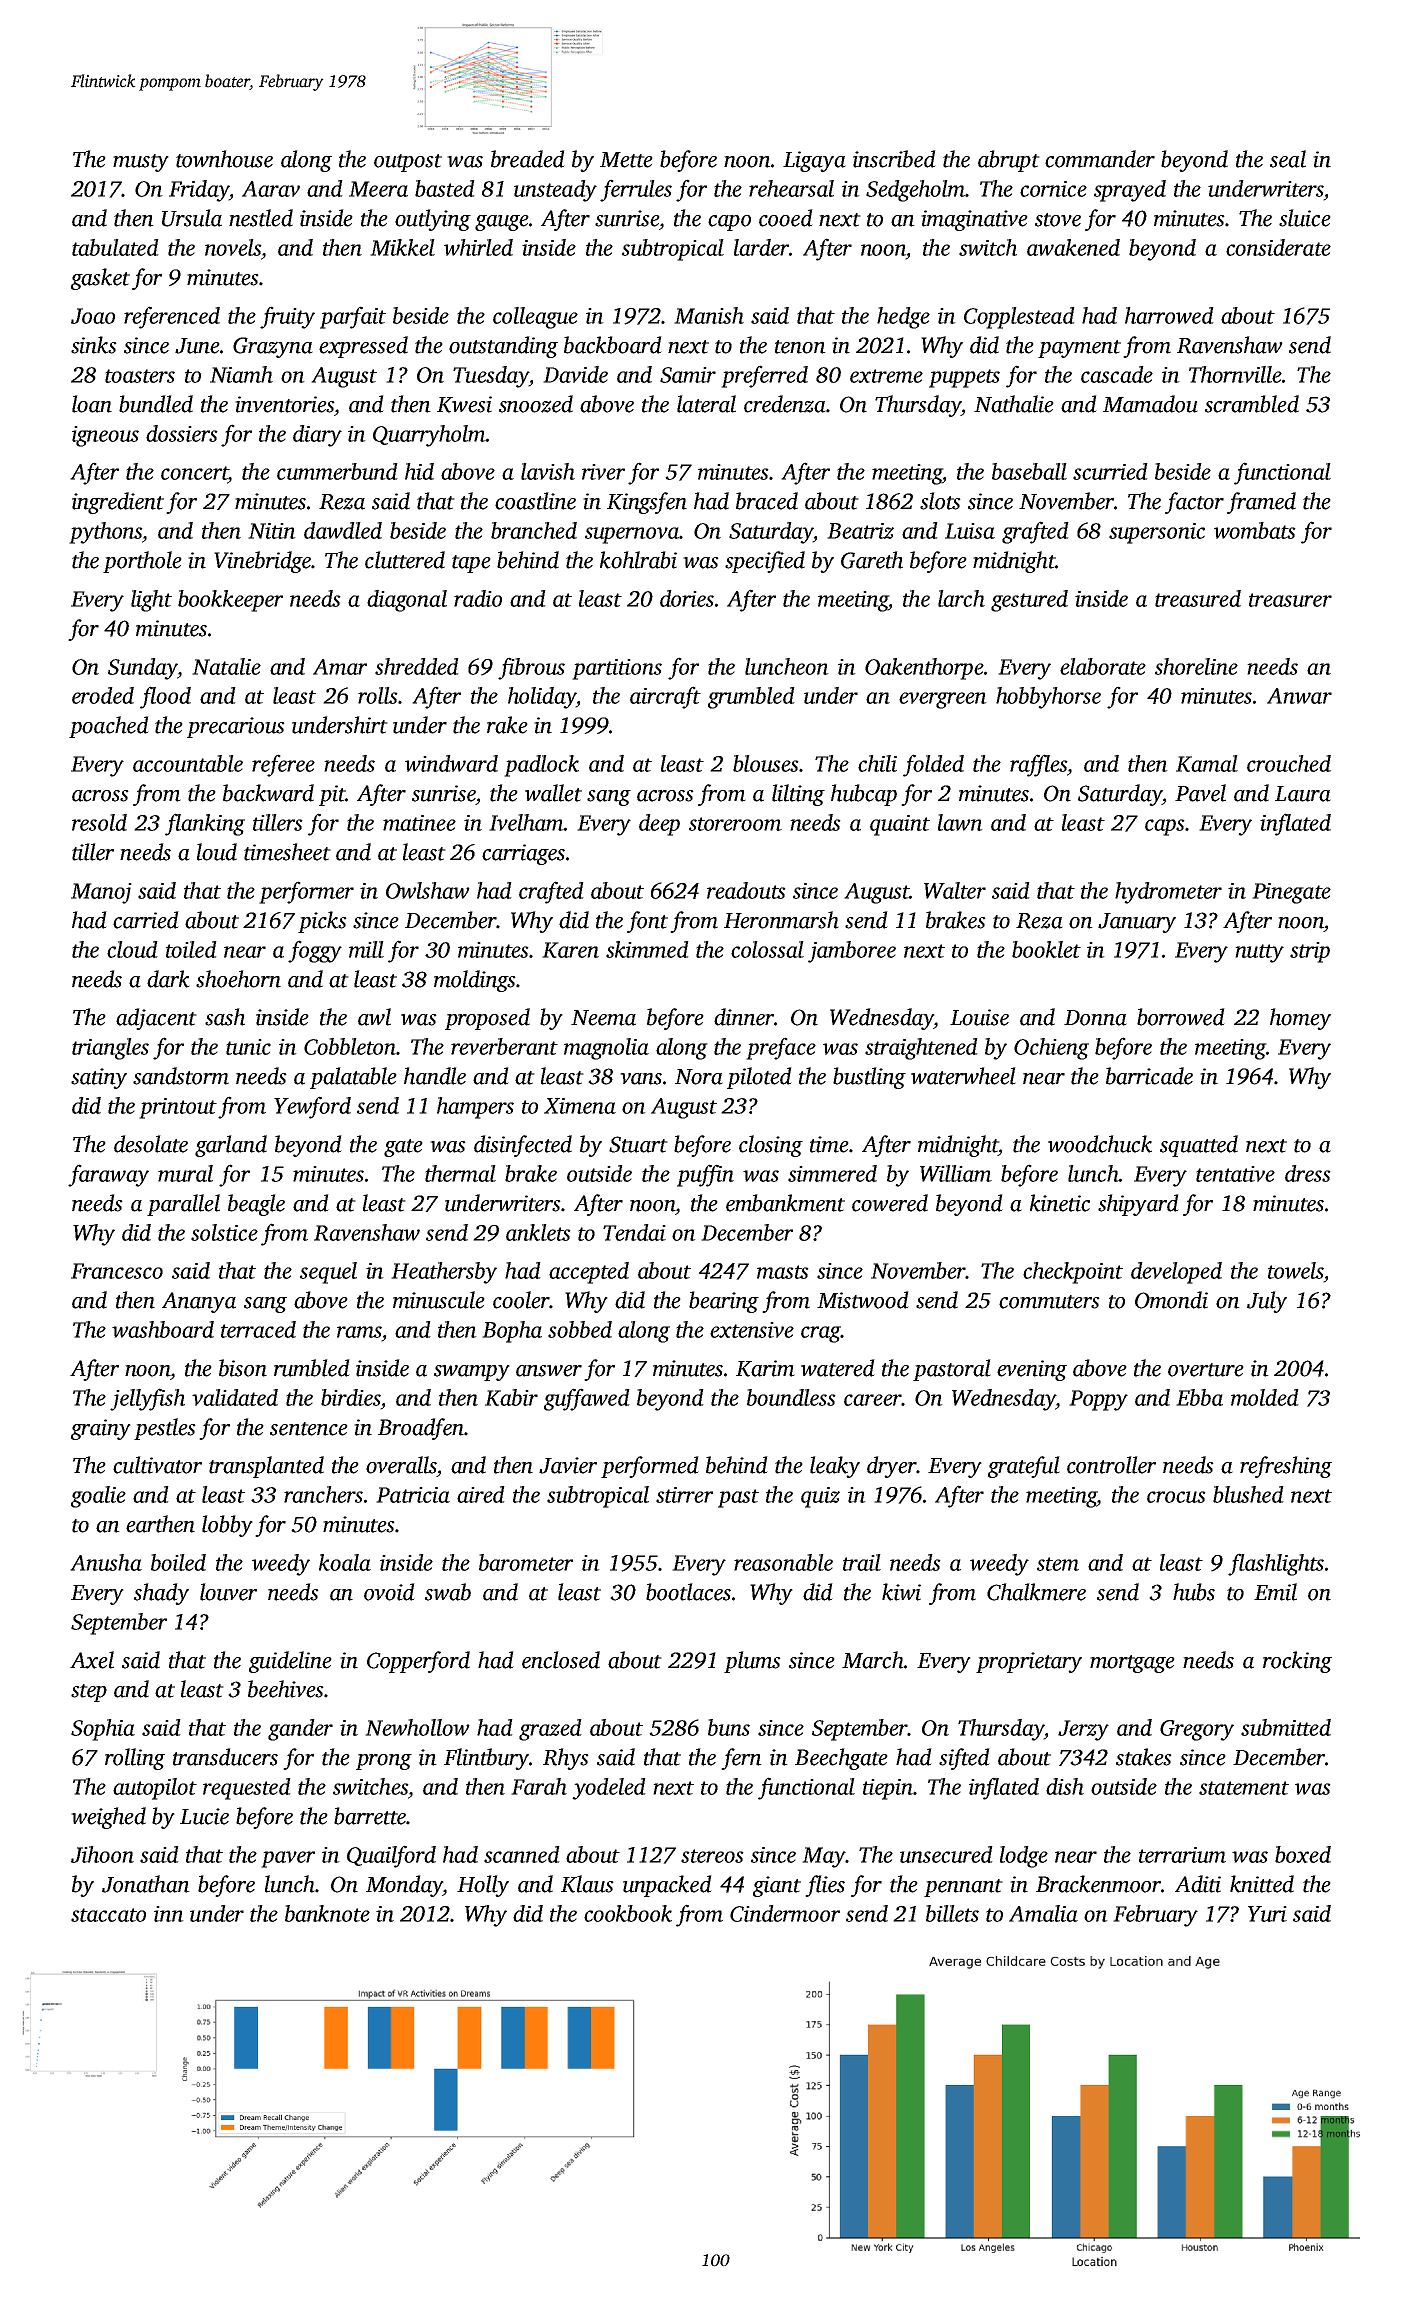  Describe the element at coordinates (141, 163) in the image. I see `musty` at that location.
